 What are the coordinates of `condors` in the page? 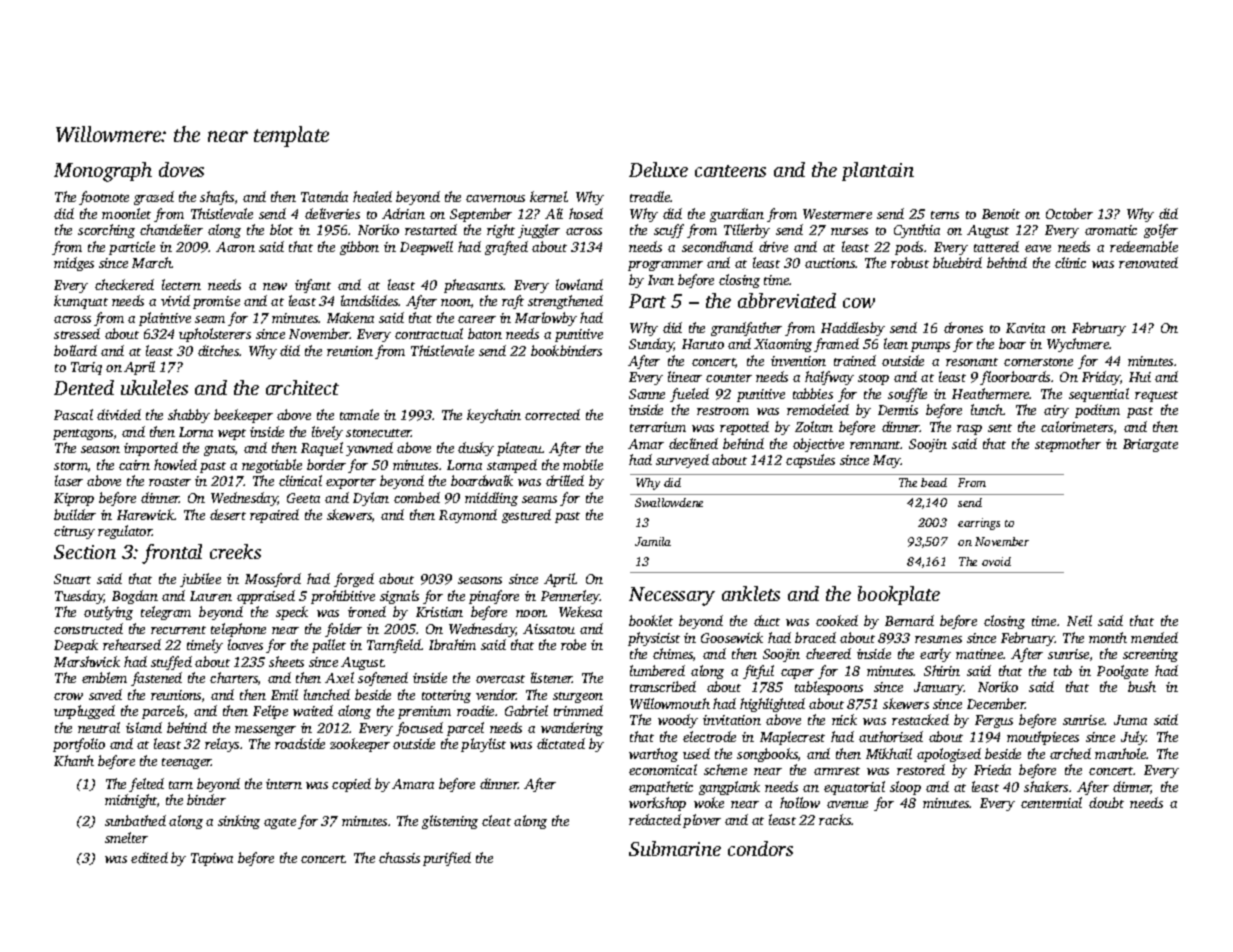 It's located at (760, 848).
